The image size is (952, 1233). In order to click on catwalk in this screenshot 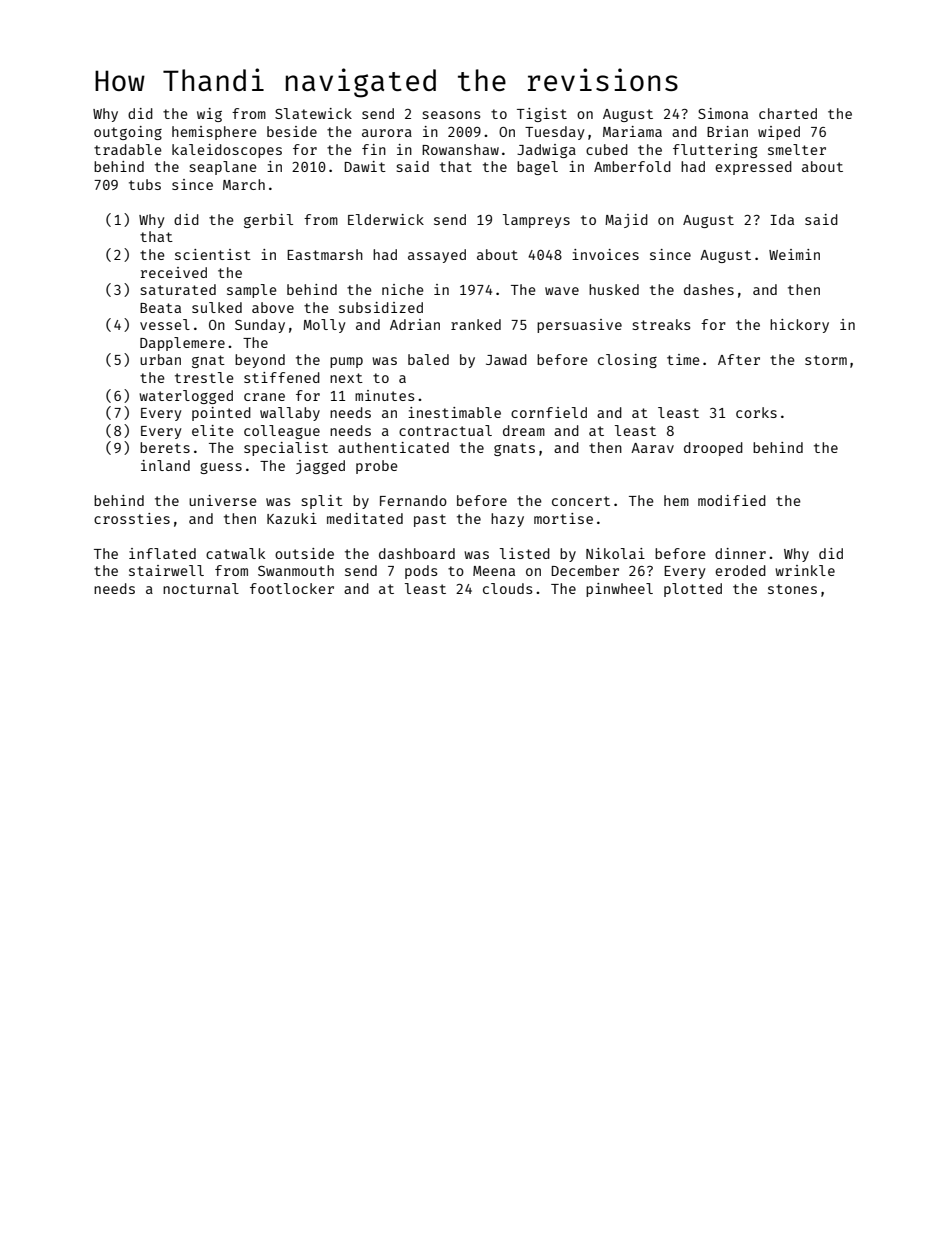, I will do `click(235, 553)`.
